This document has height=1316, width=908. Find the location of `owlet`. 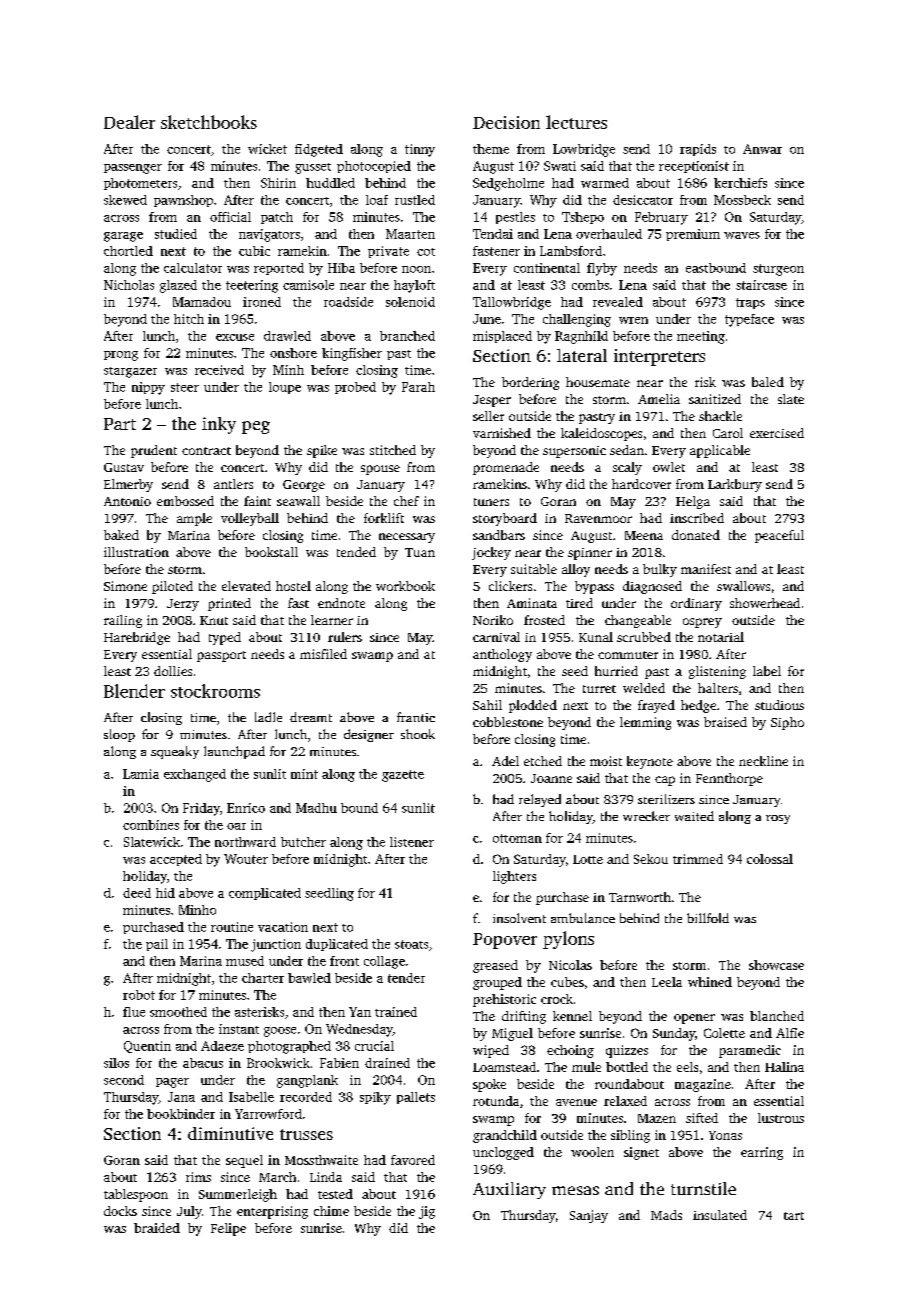

owlet is located at coordinates (669, 467).
